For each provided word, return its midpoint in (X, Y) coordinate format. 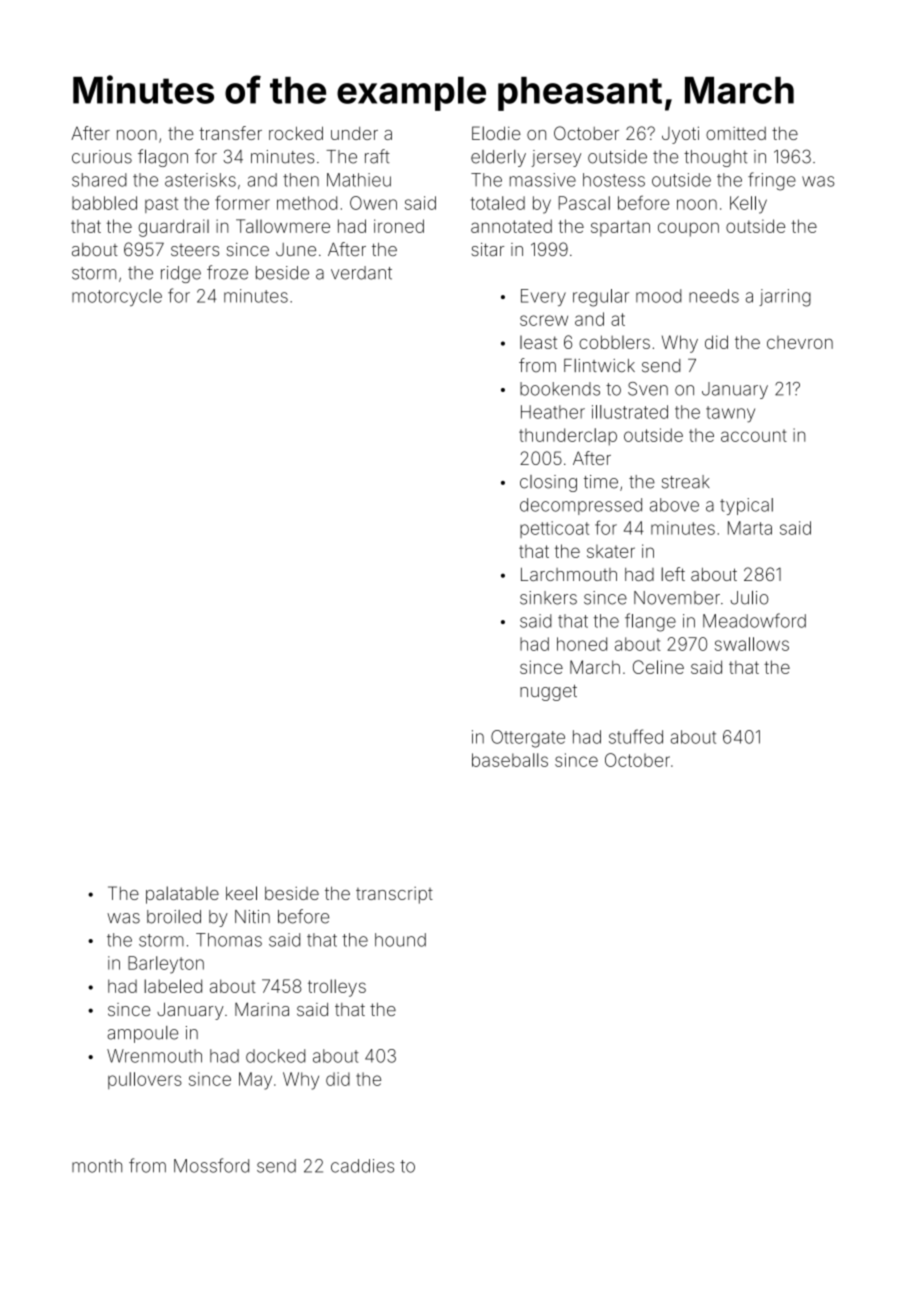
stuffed (636, 736)
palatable (182, 895)
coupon (688, 229)
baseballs (510, 760)
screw (544, 320)
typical (746, 506)
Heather (553, 412)
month (97, 1166)
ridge (181, 274)
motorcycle (117, 297)
